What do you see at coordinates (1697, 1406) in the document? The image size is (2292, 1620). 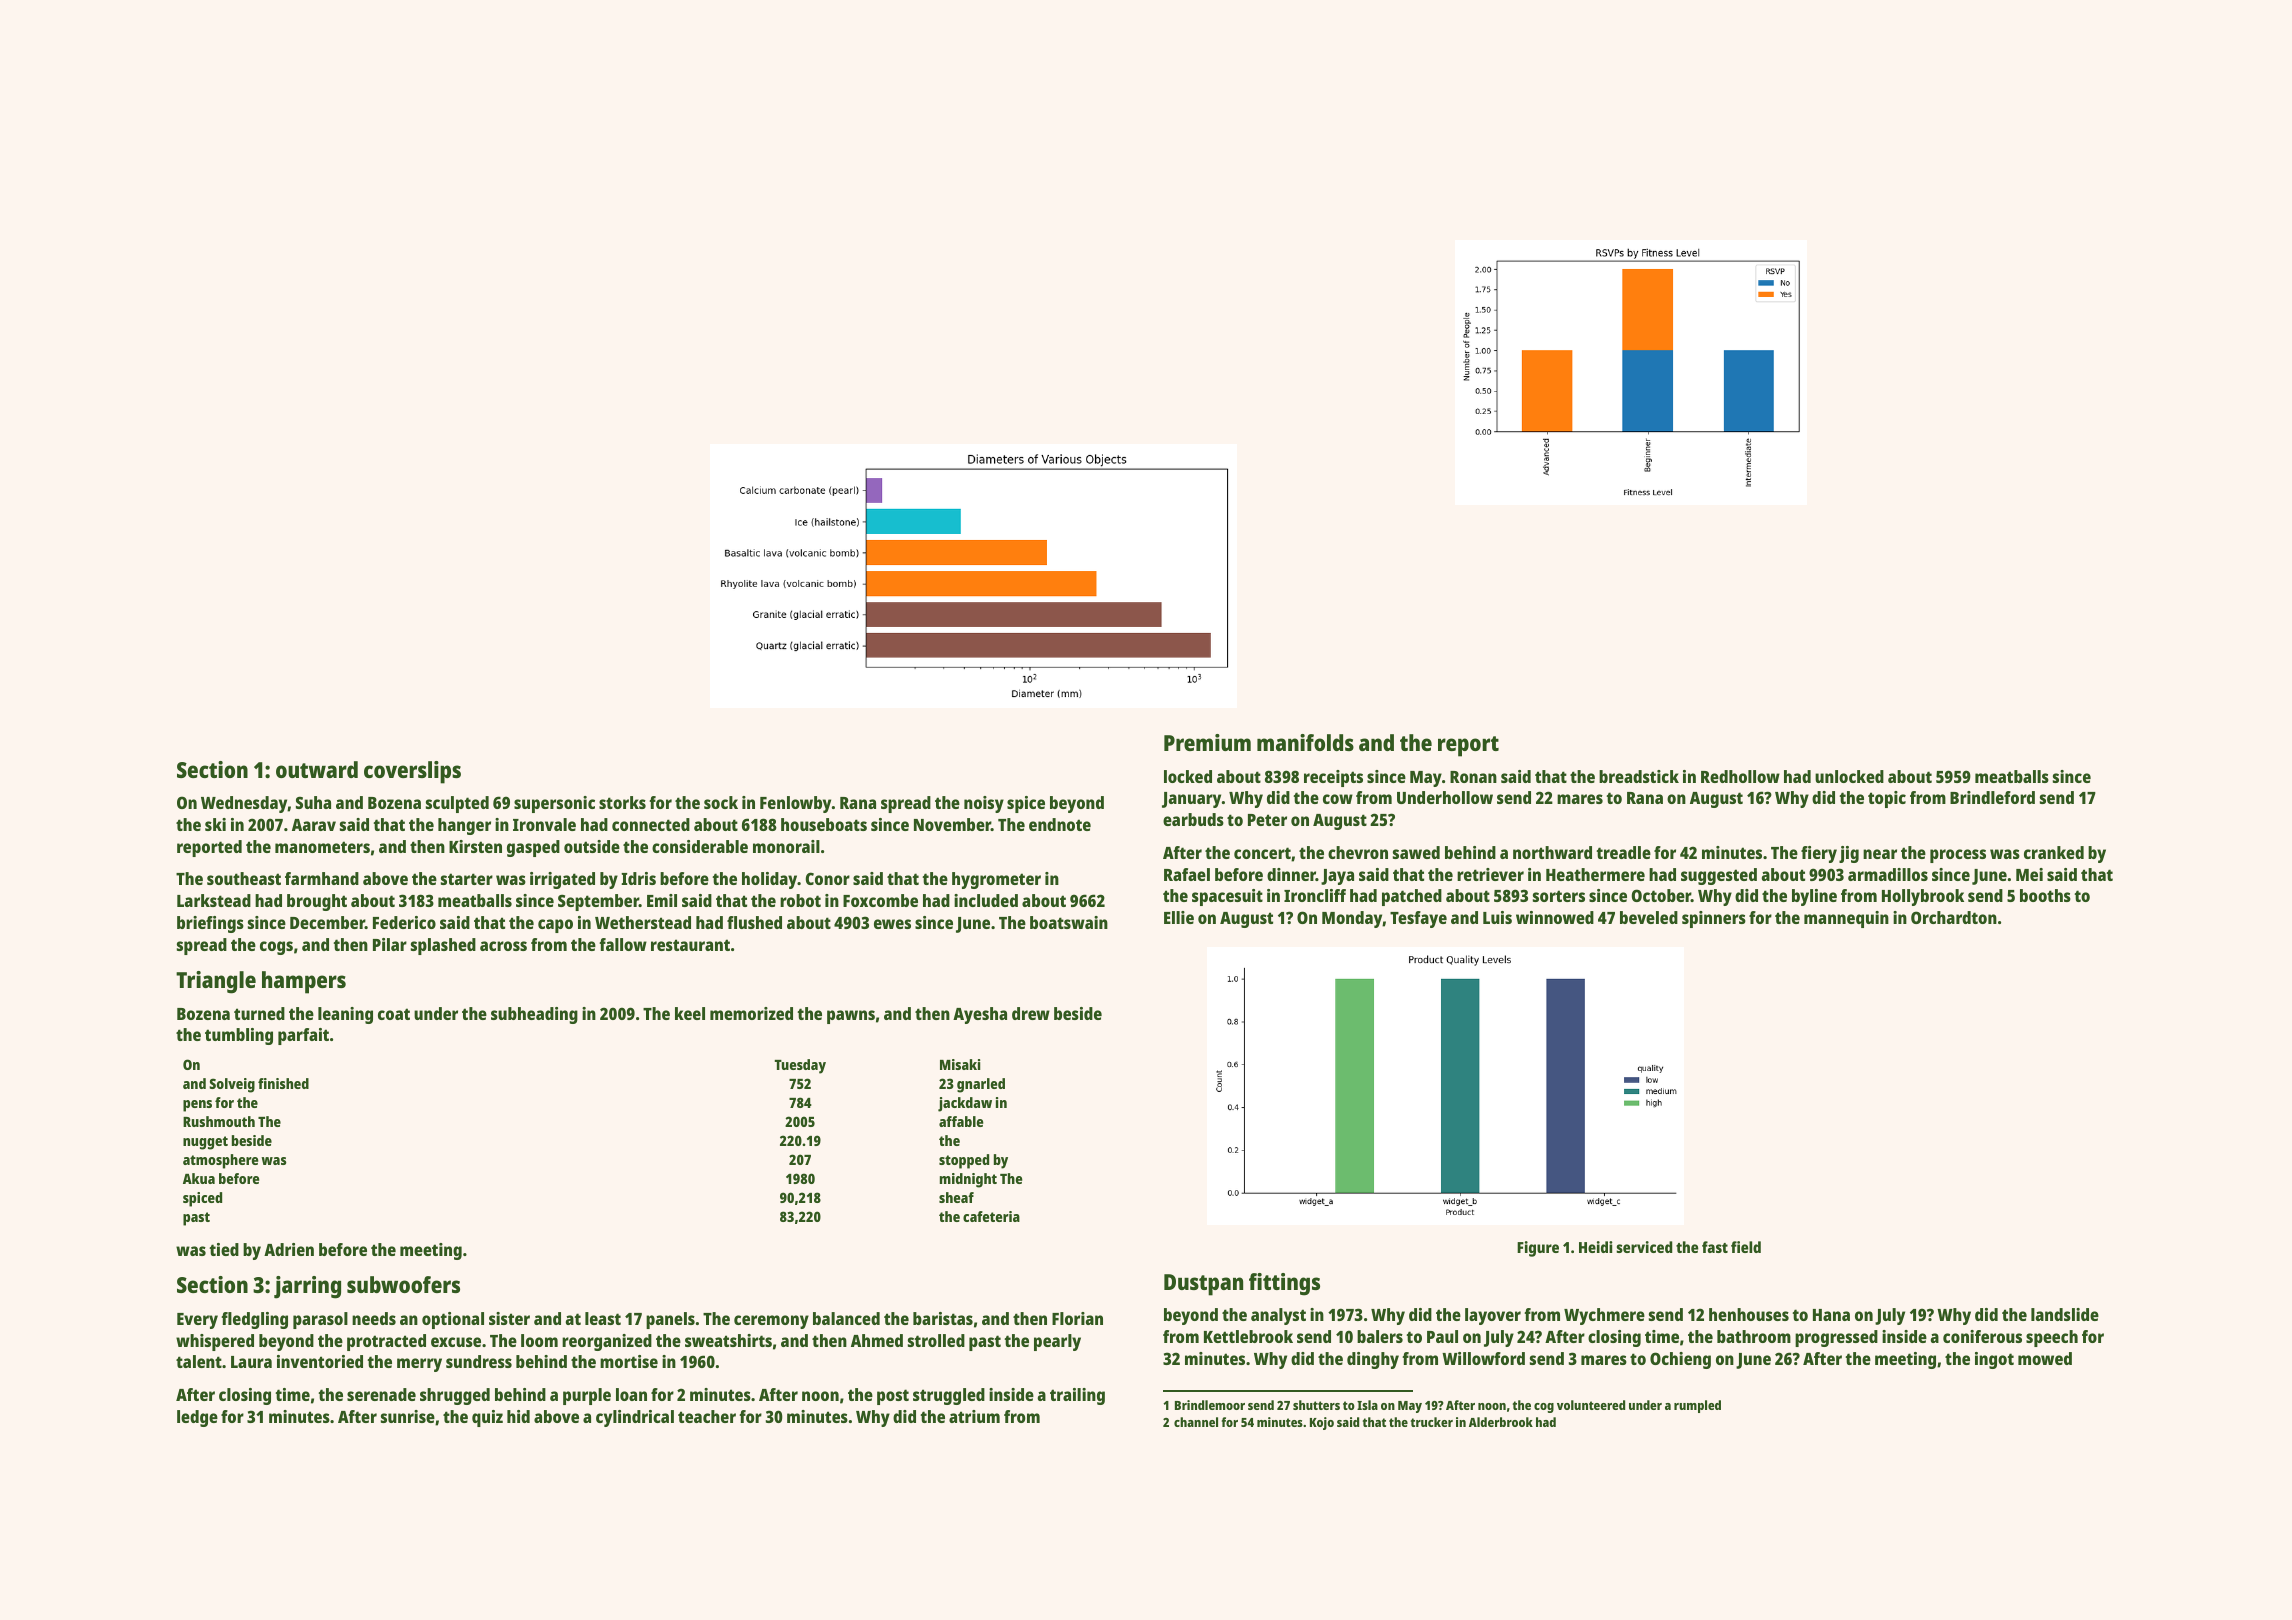 I see `rumpled` at bounding box center [1697, 1406].
